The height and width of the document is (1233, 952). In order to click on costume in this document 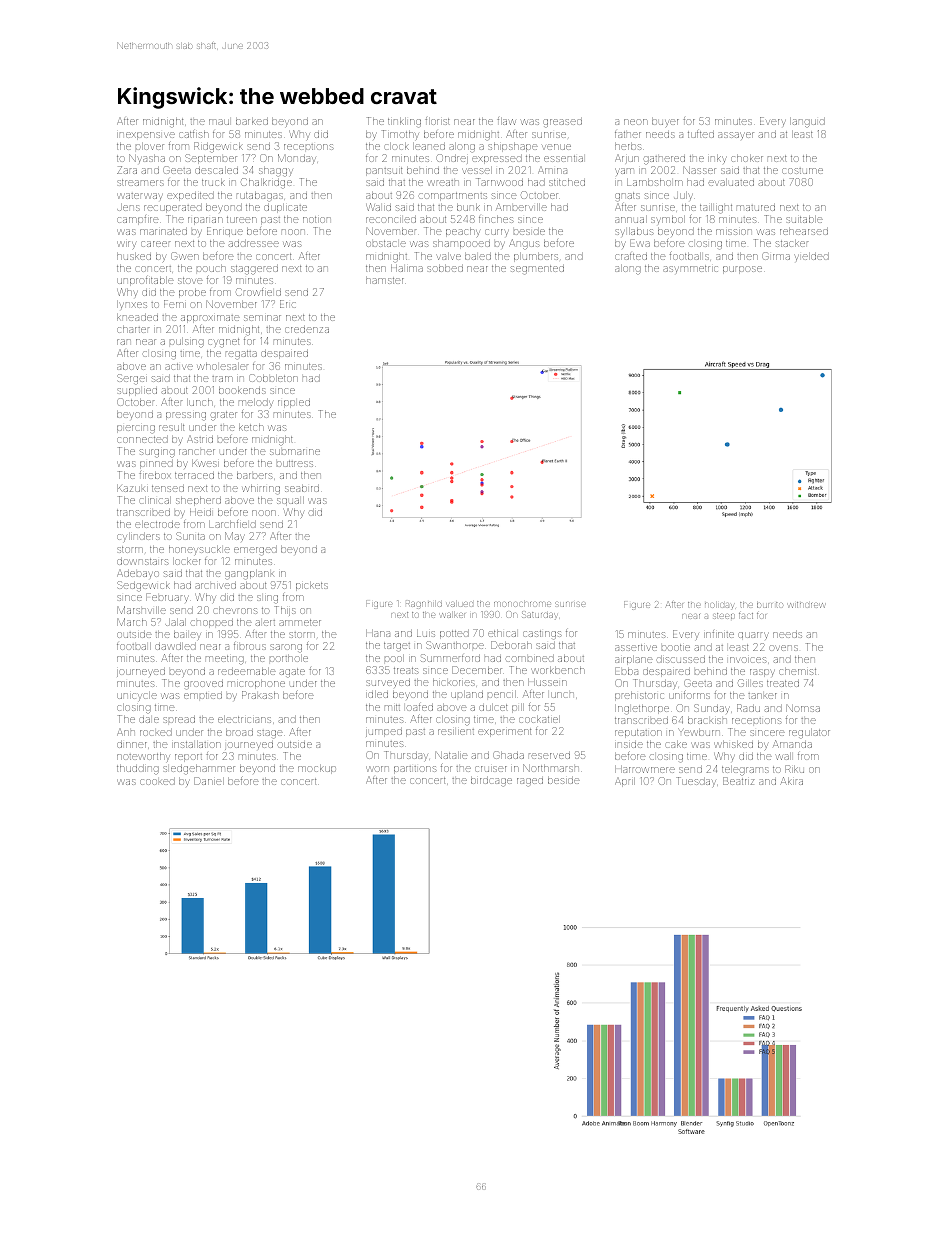, I will do `click(802, 171)`.
